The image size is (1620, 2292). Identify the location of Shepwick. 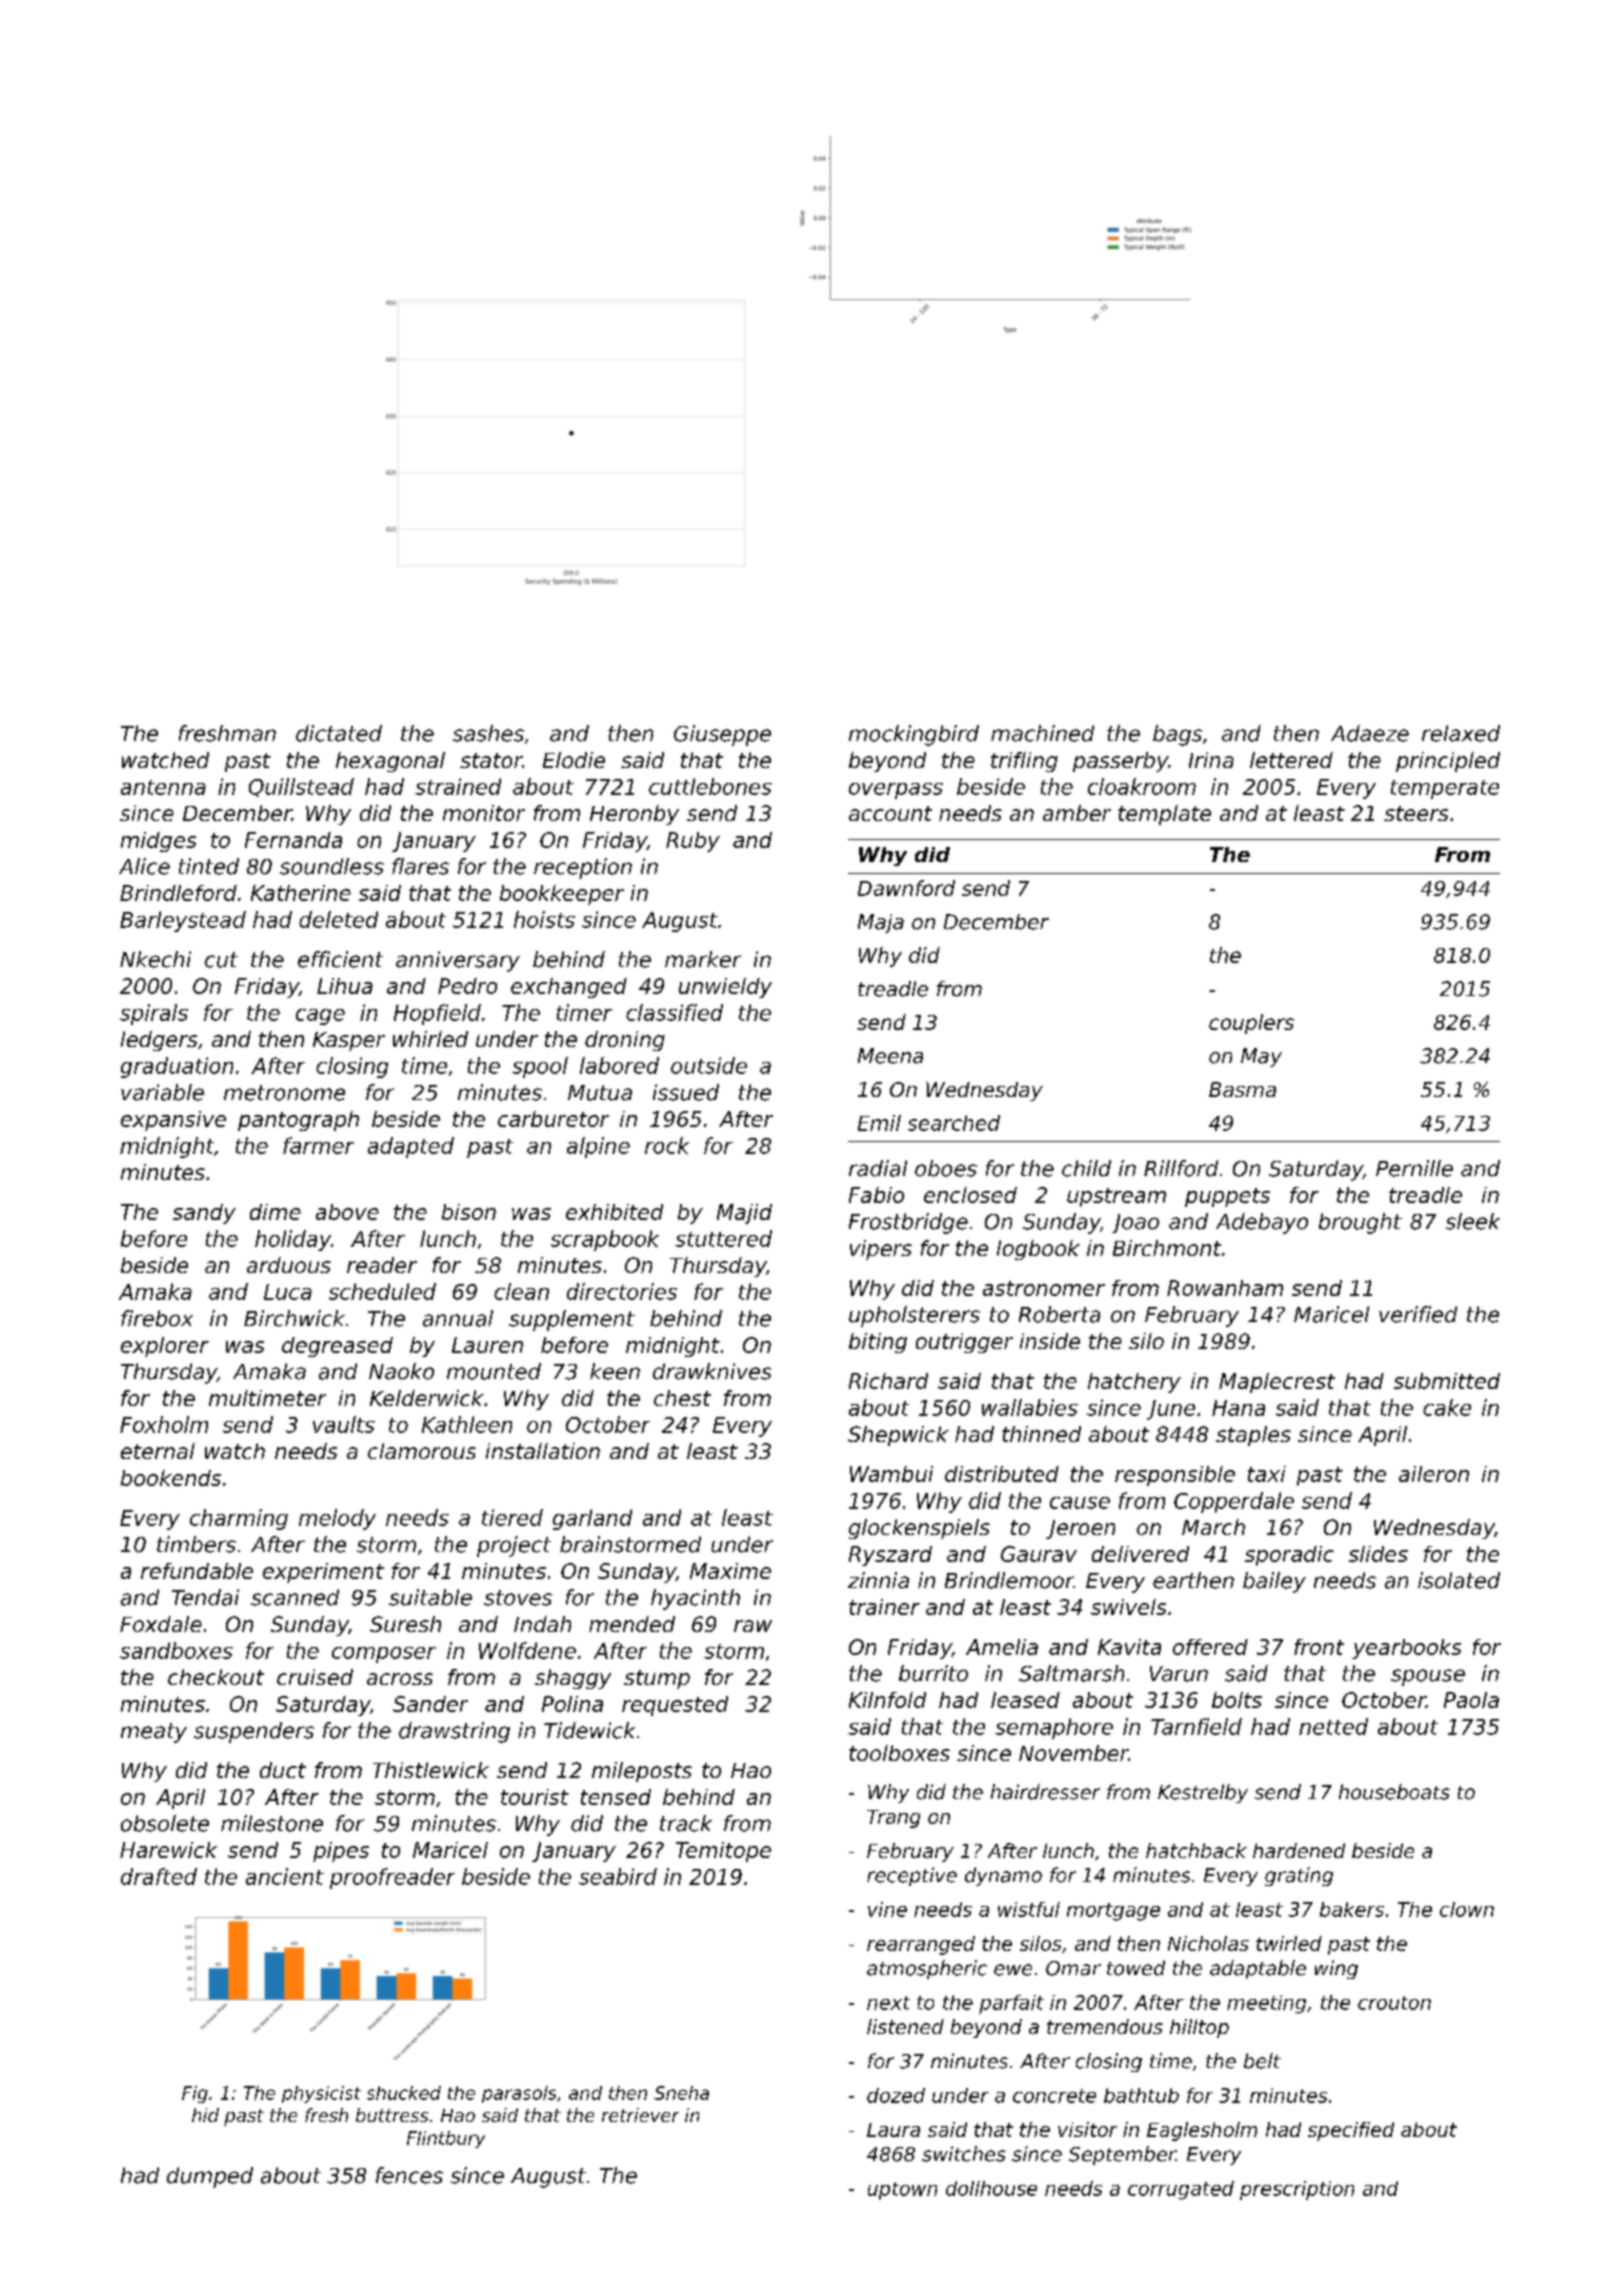
(898, 1436).
